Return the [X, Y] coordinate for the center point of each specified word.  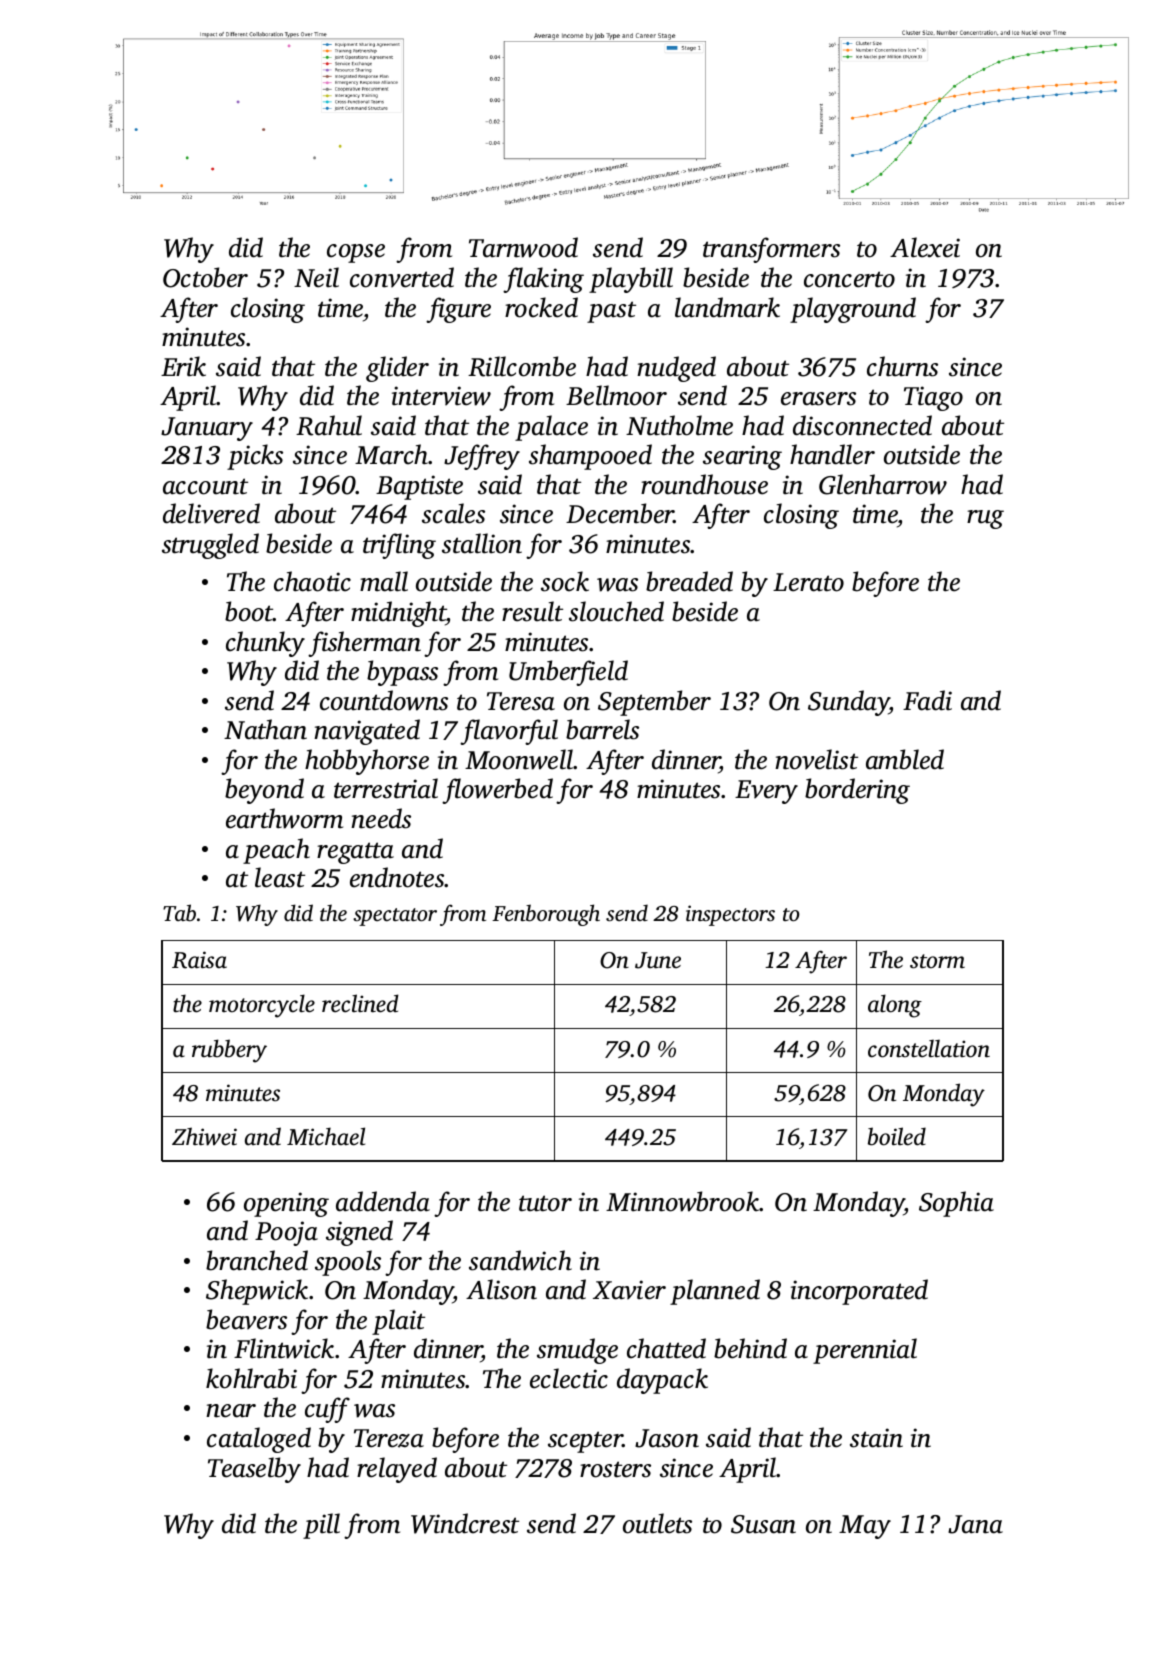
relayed [397, 1470]
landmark [727, 307]
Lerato [808, 582]
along [895, 1006]
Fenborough [546, 915]
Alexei [925, 247]
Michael [326, 1136]
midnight [399, 614]
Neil [316, 277]
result [532, 611]
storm [937, 961]
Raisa [199, 960]
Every [766, 792]
